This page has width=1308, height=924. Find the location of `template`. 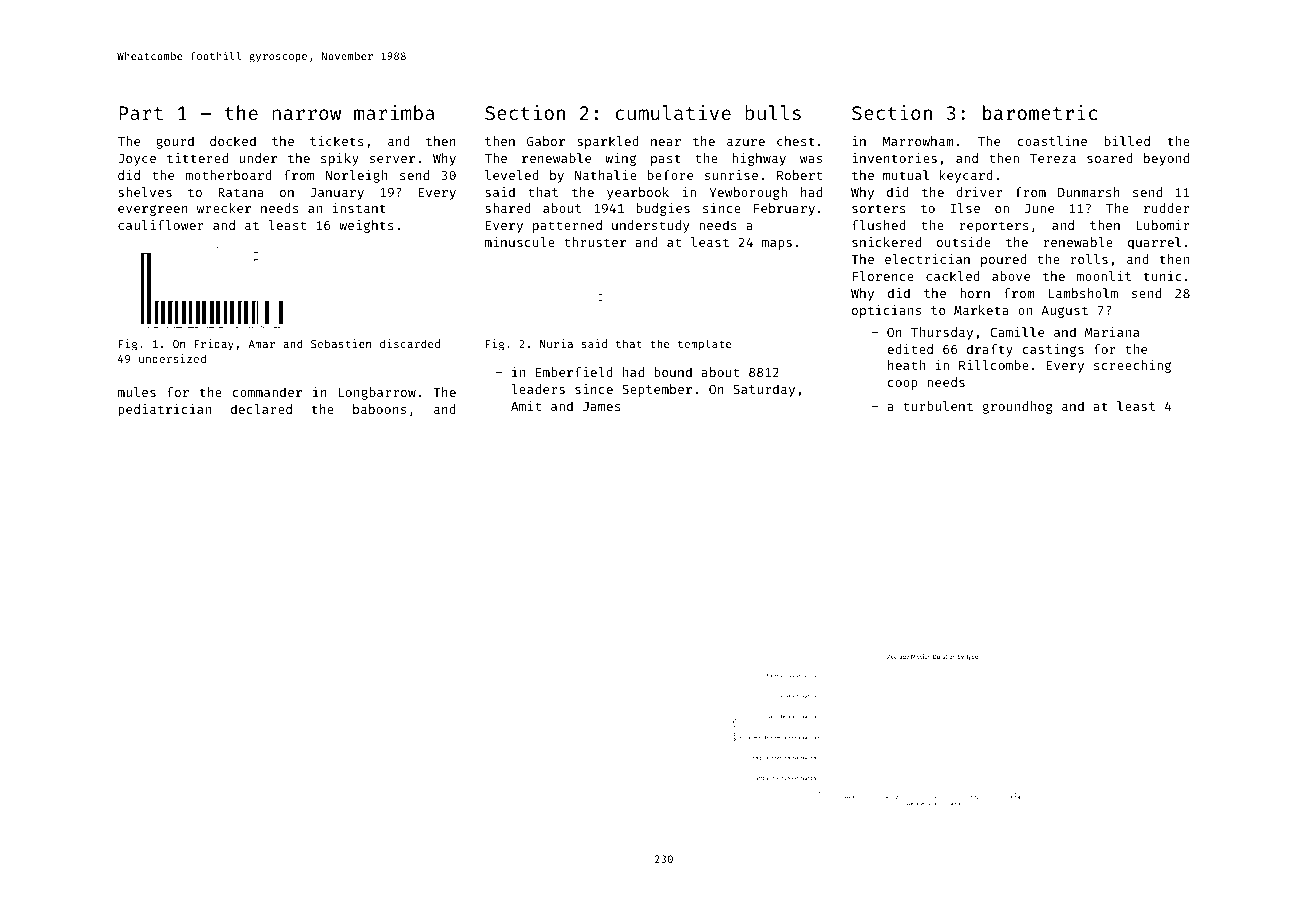

template is located at coordinates (704, 345).
